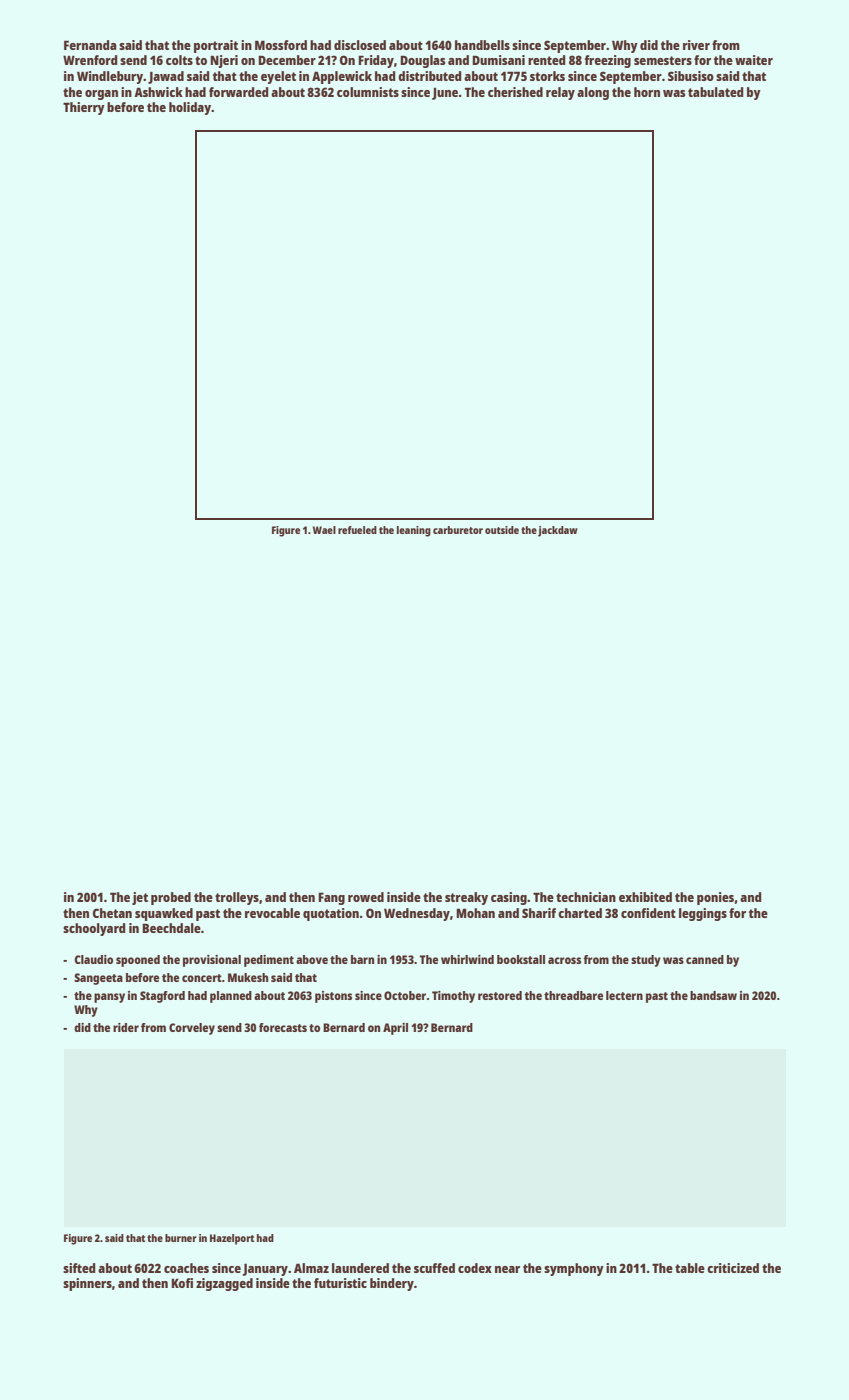  What do you see at coordinates (368, 92) in the screenshot?
I see `columnists` at bounding box center [368, 92].
